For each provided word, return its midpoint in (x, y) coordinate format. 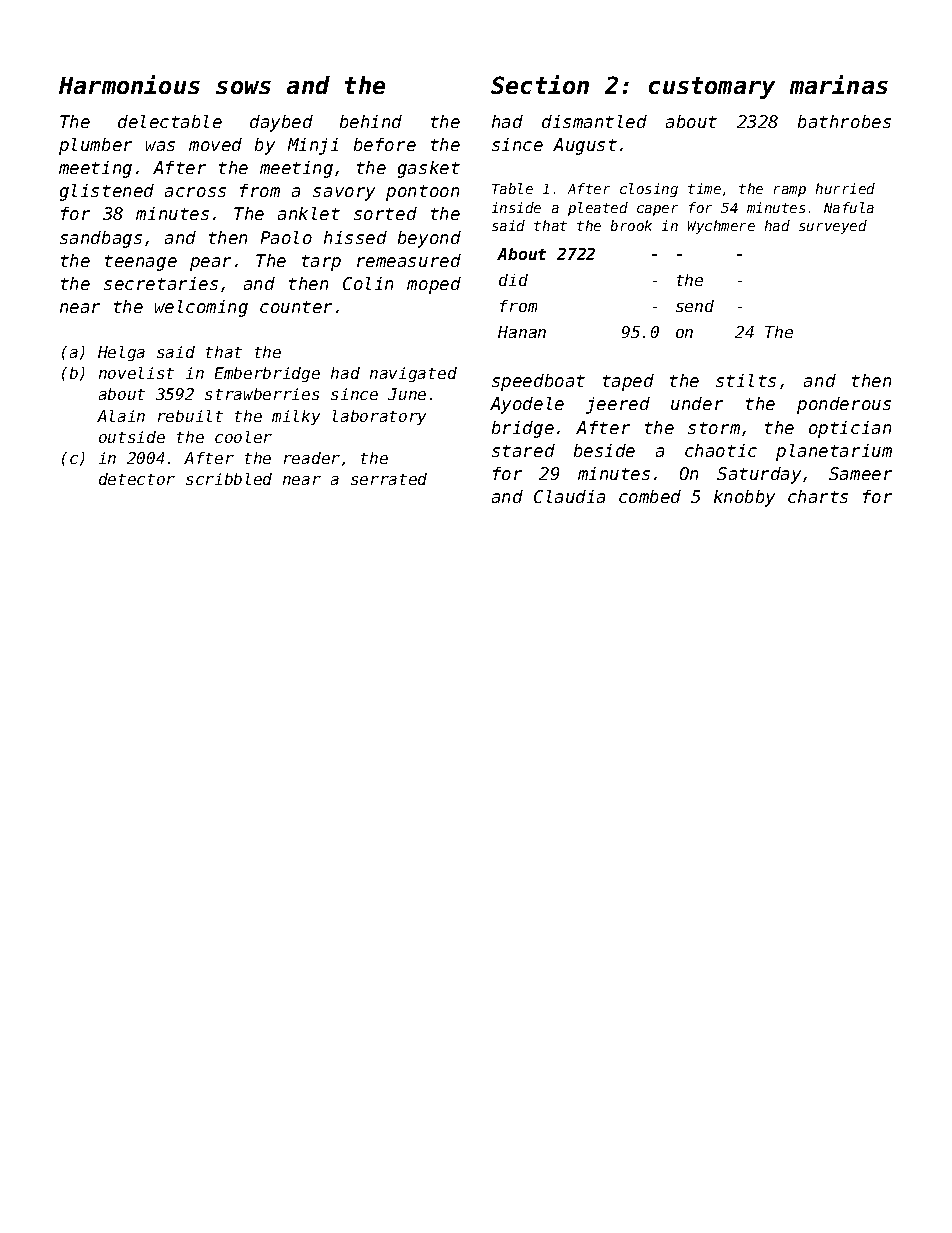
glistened (107, 192)
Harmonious (129, 84)
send (695, 306)
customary (712, 88)
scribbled (229, 479)
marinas (839, 84)
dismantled (594, 121)
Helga (121, 353)
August (585, 146)
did (513, 280)
